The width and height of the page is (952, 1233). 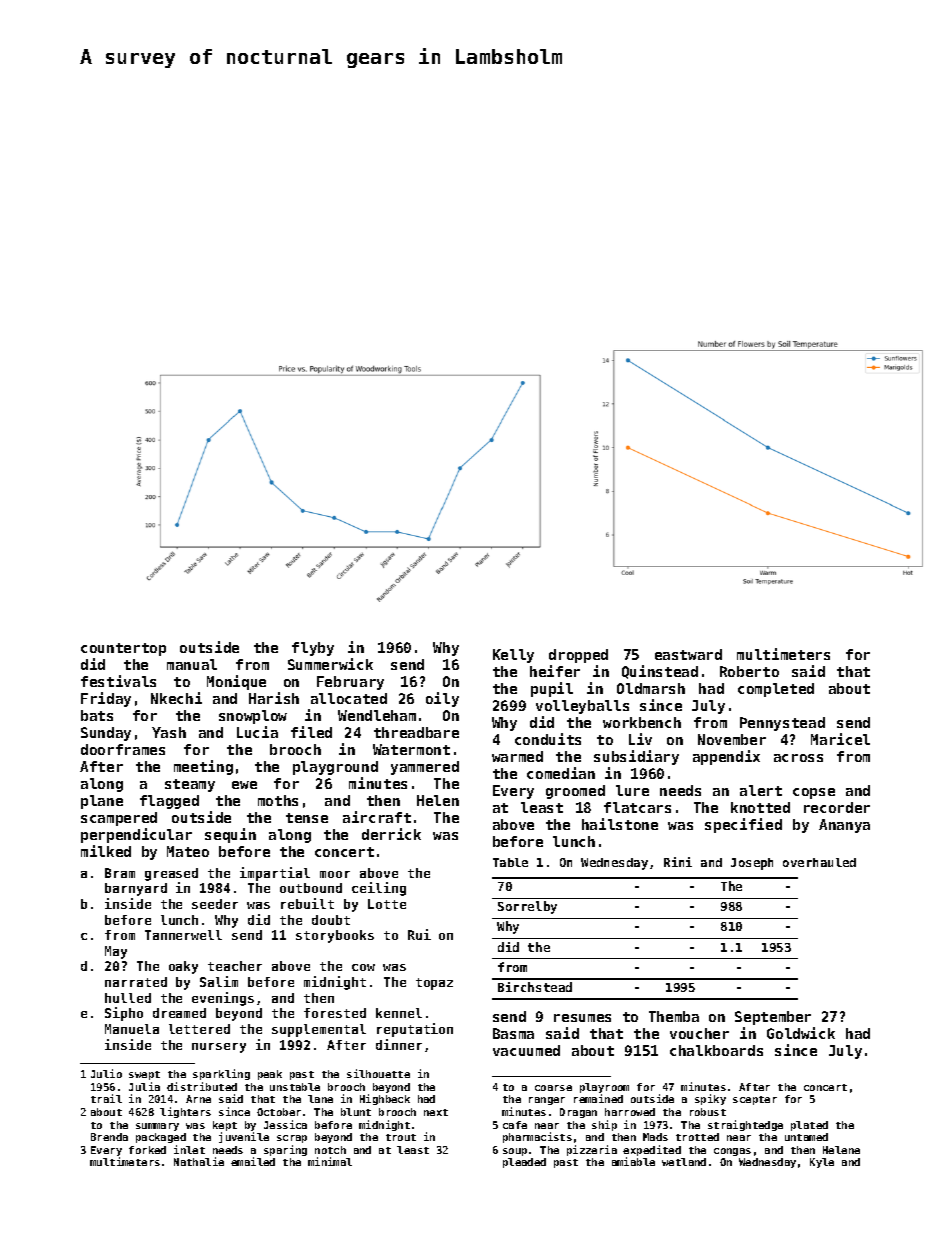 What do you see at coordinates (253, 717) in the page?
I see `snowplow` at bounding box center [253, 717].
